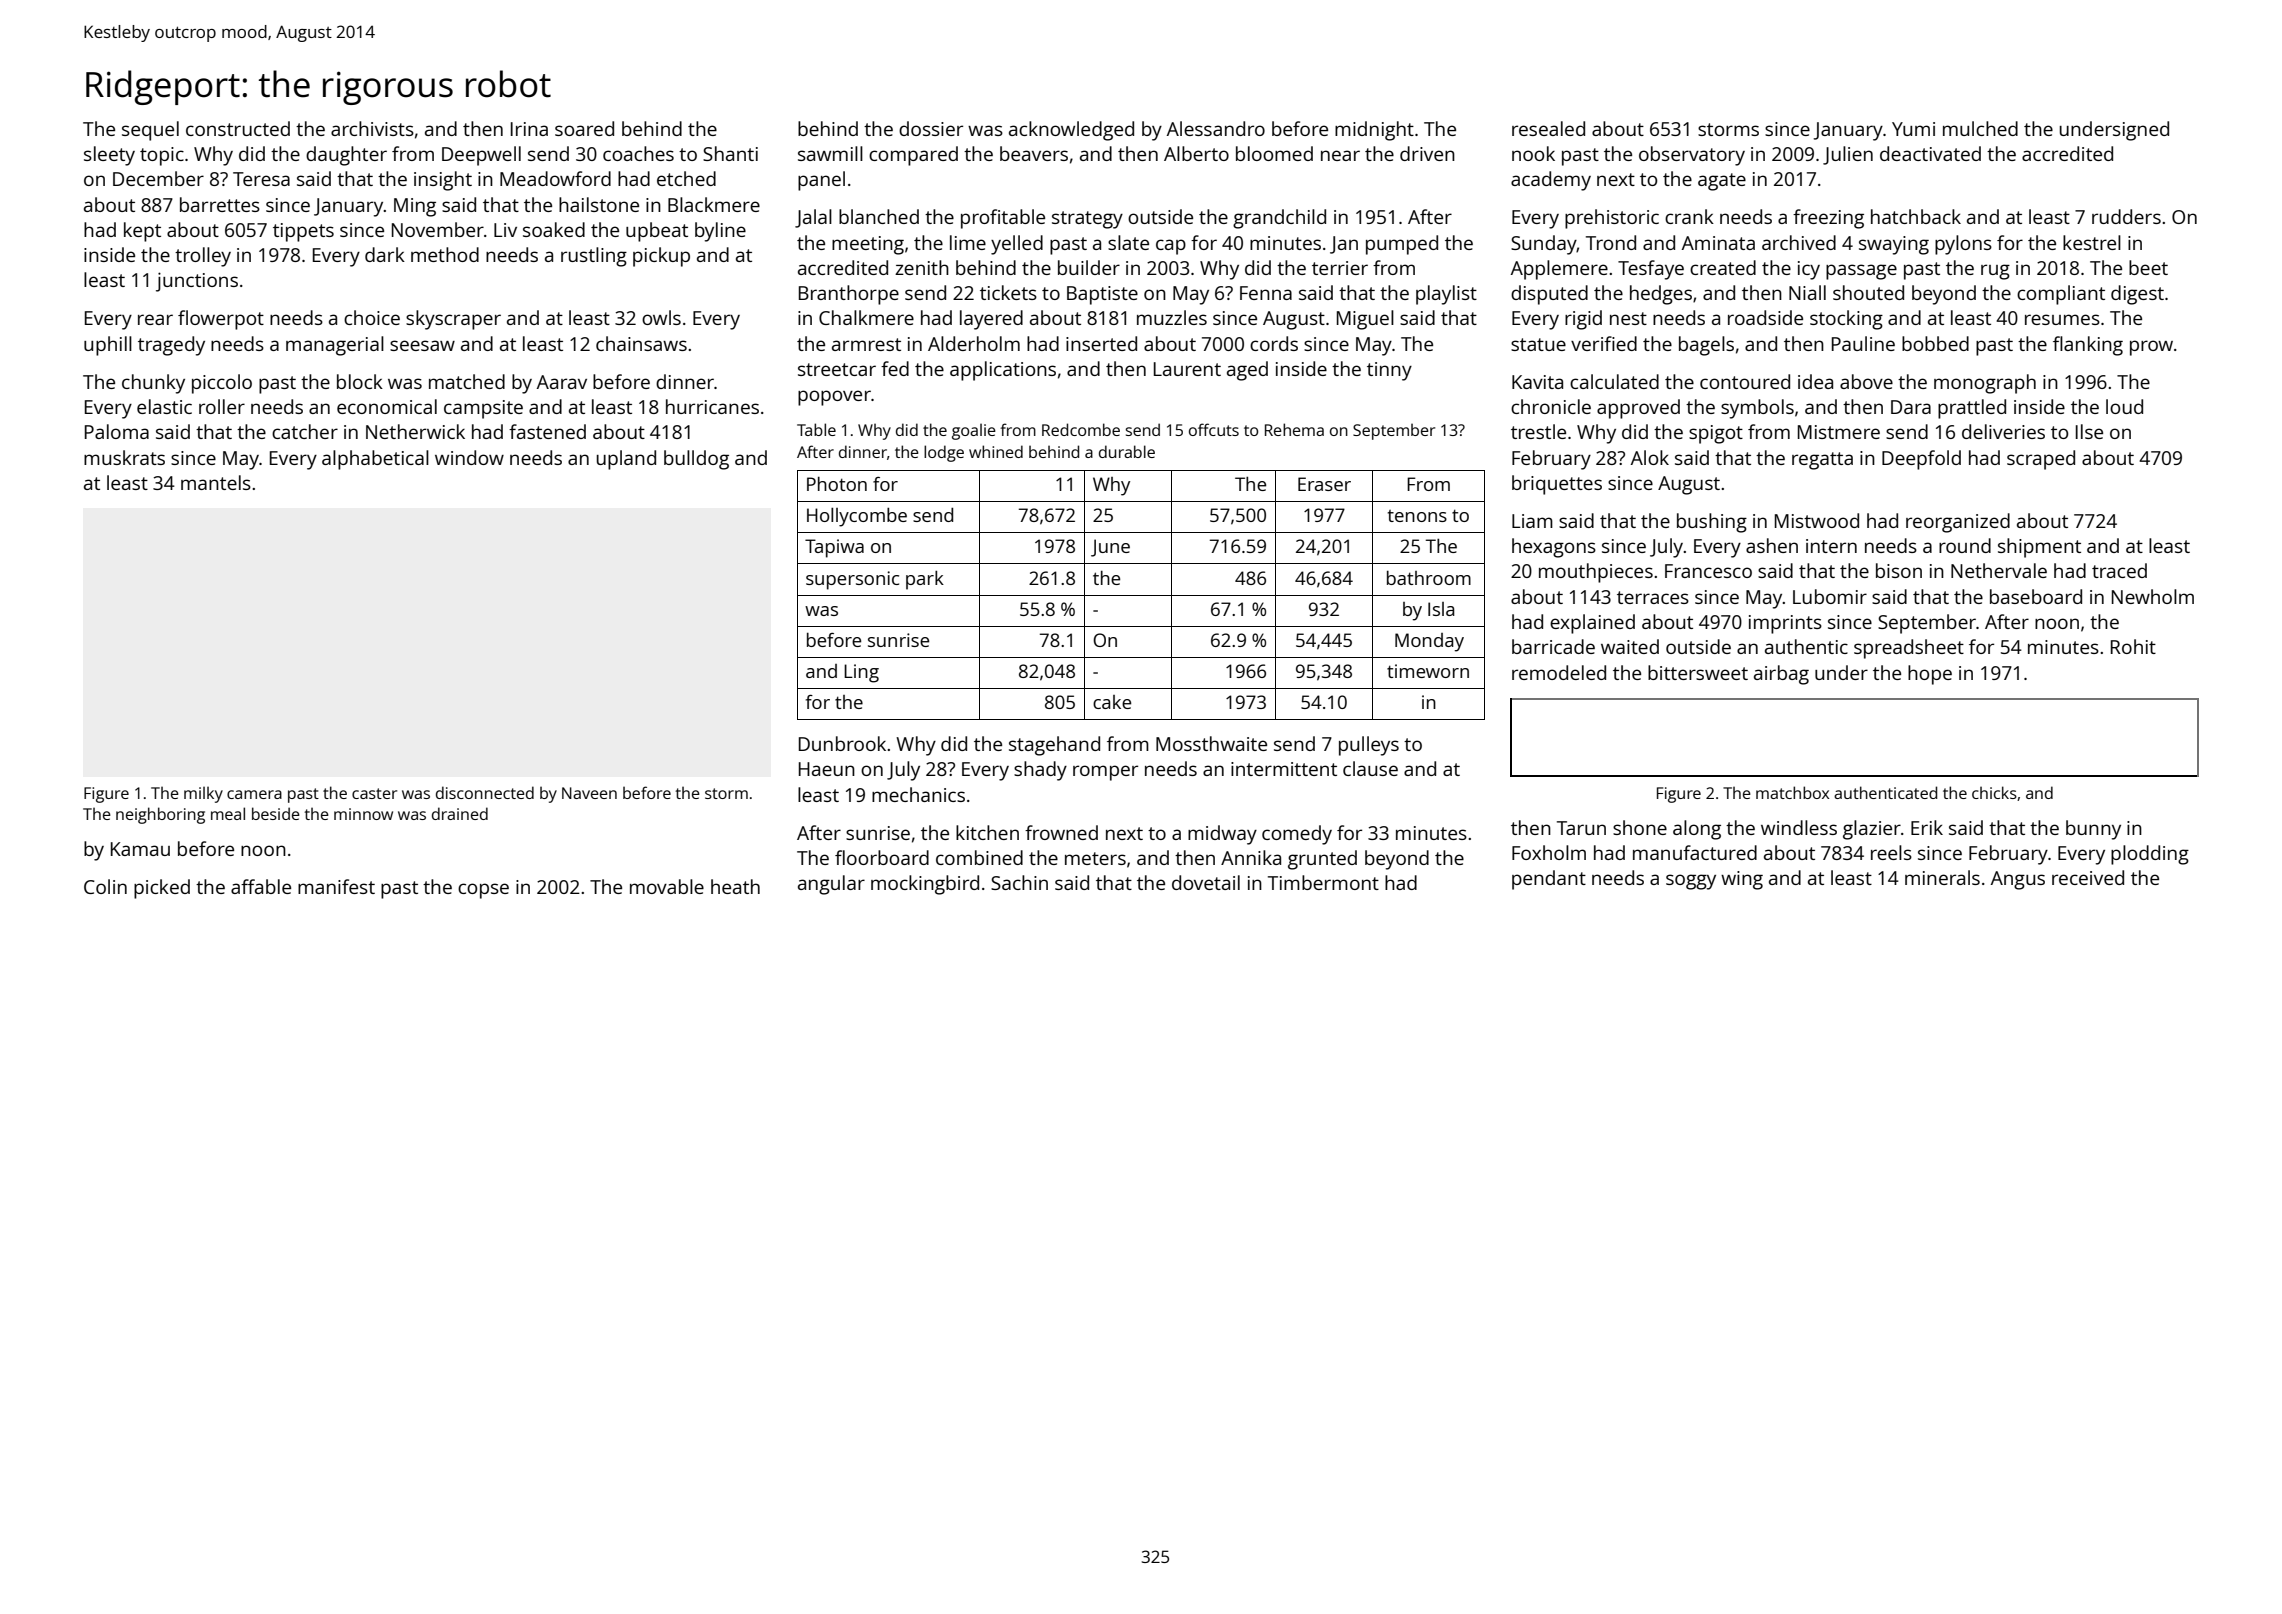 This screenshot has height=1614, width=2282. What do you see at coordinates (2150, 855) in the screenshot?
I see `plodding` at bounding box center [2150, 855].
